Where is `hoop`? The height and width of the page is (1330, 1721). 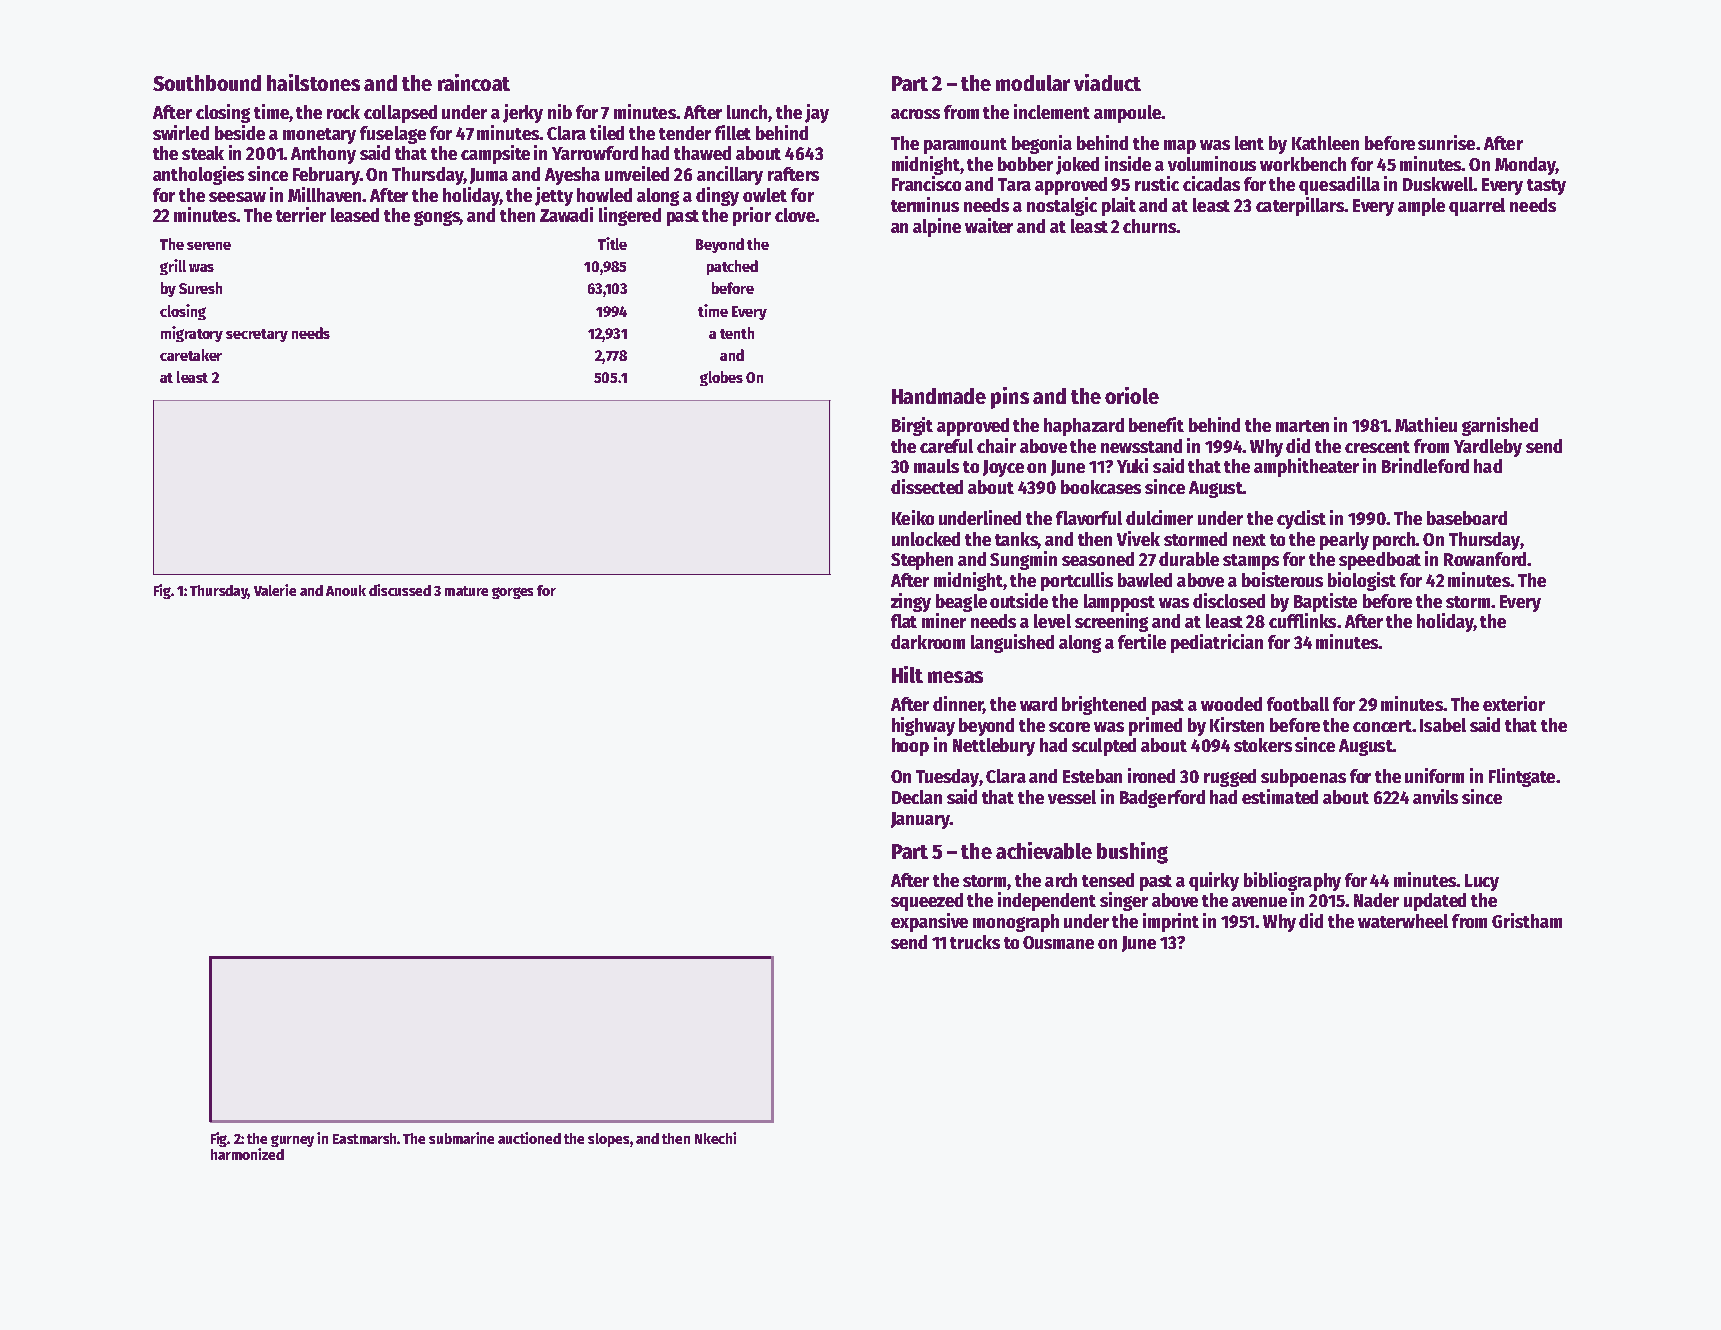 hoop is located at coordinates (910, 747).
